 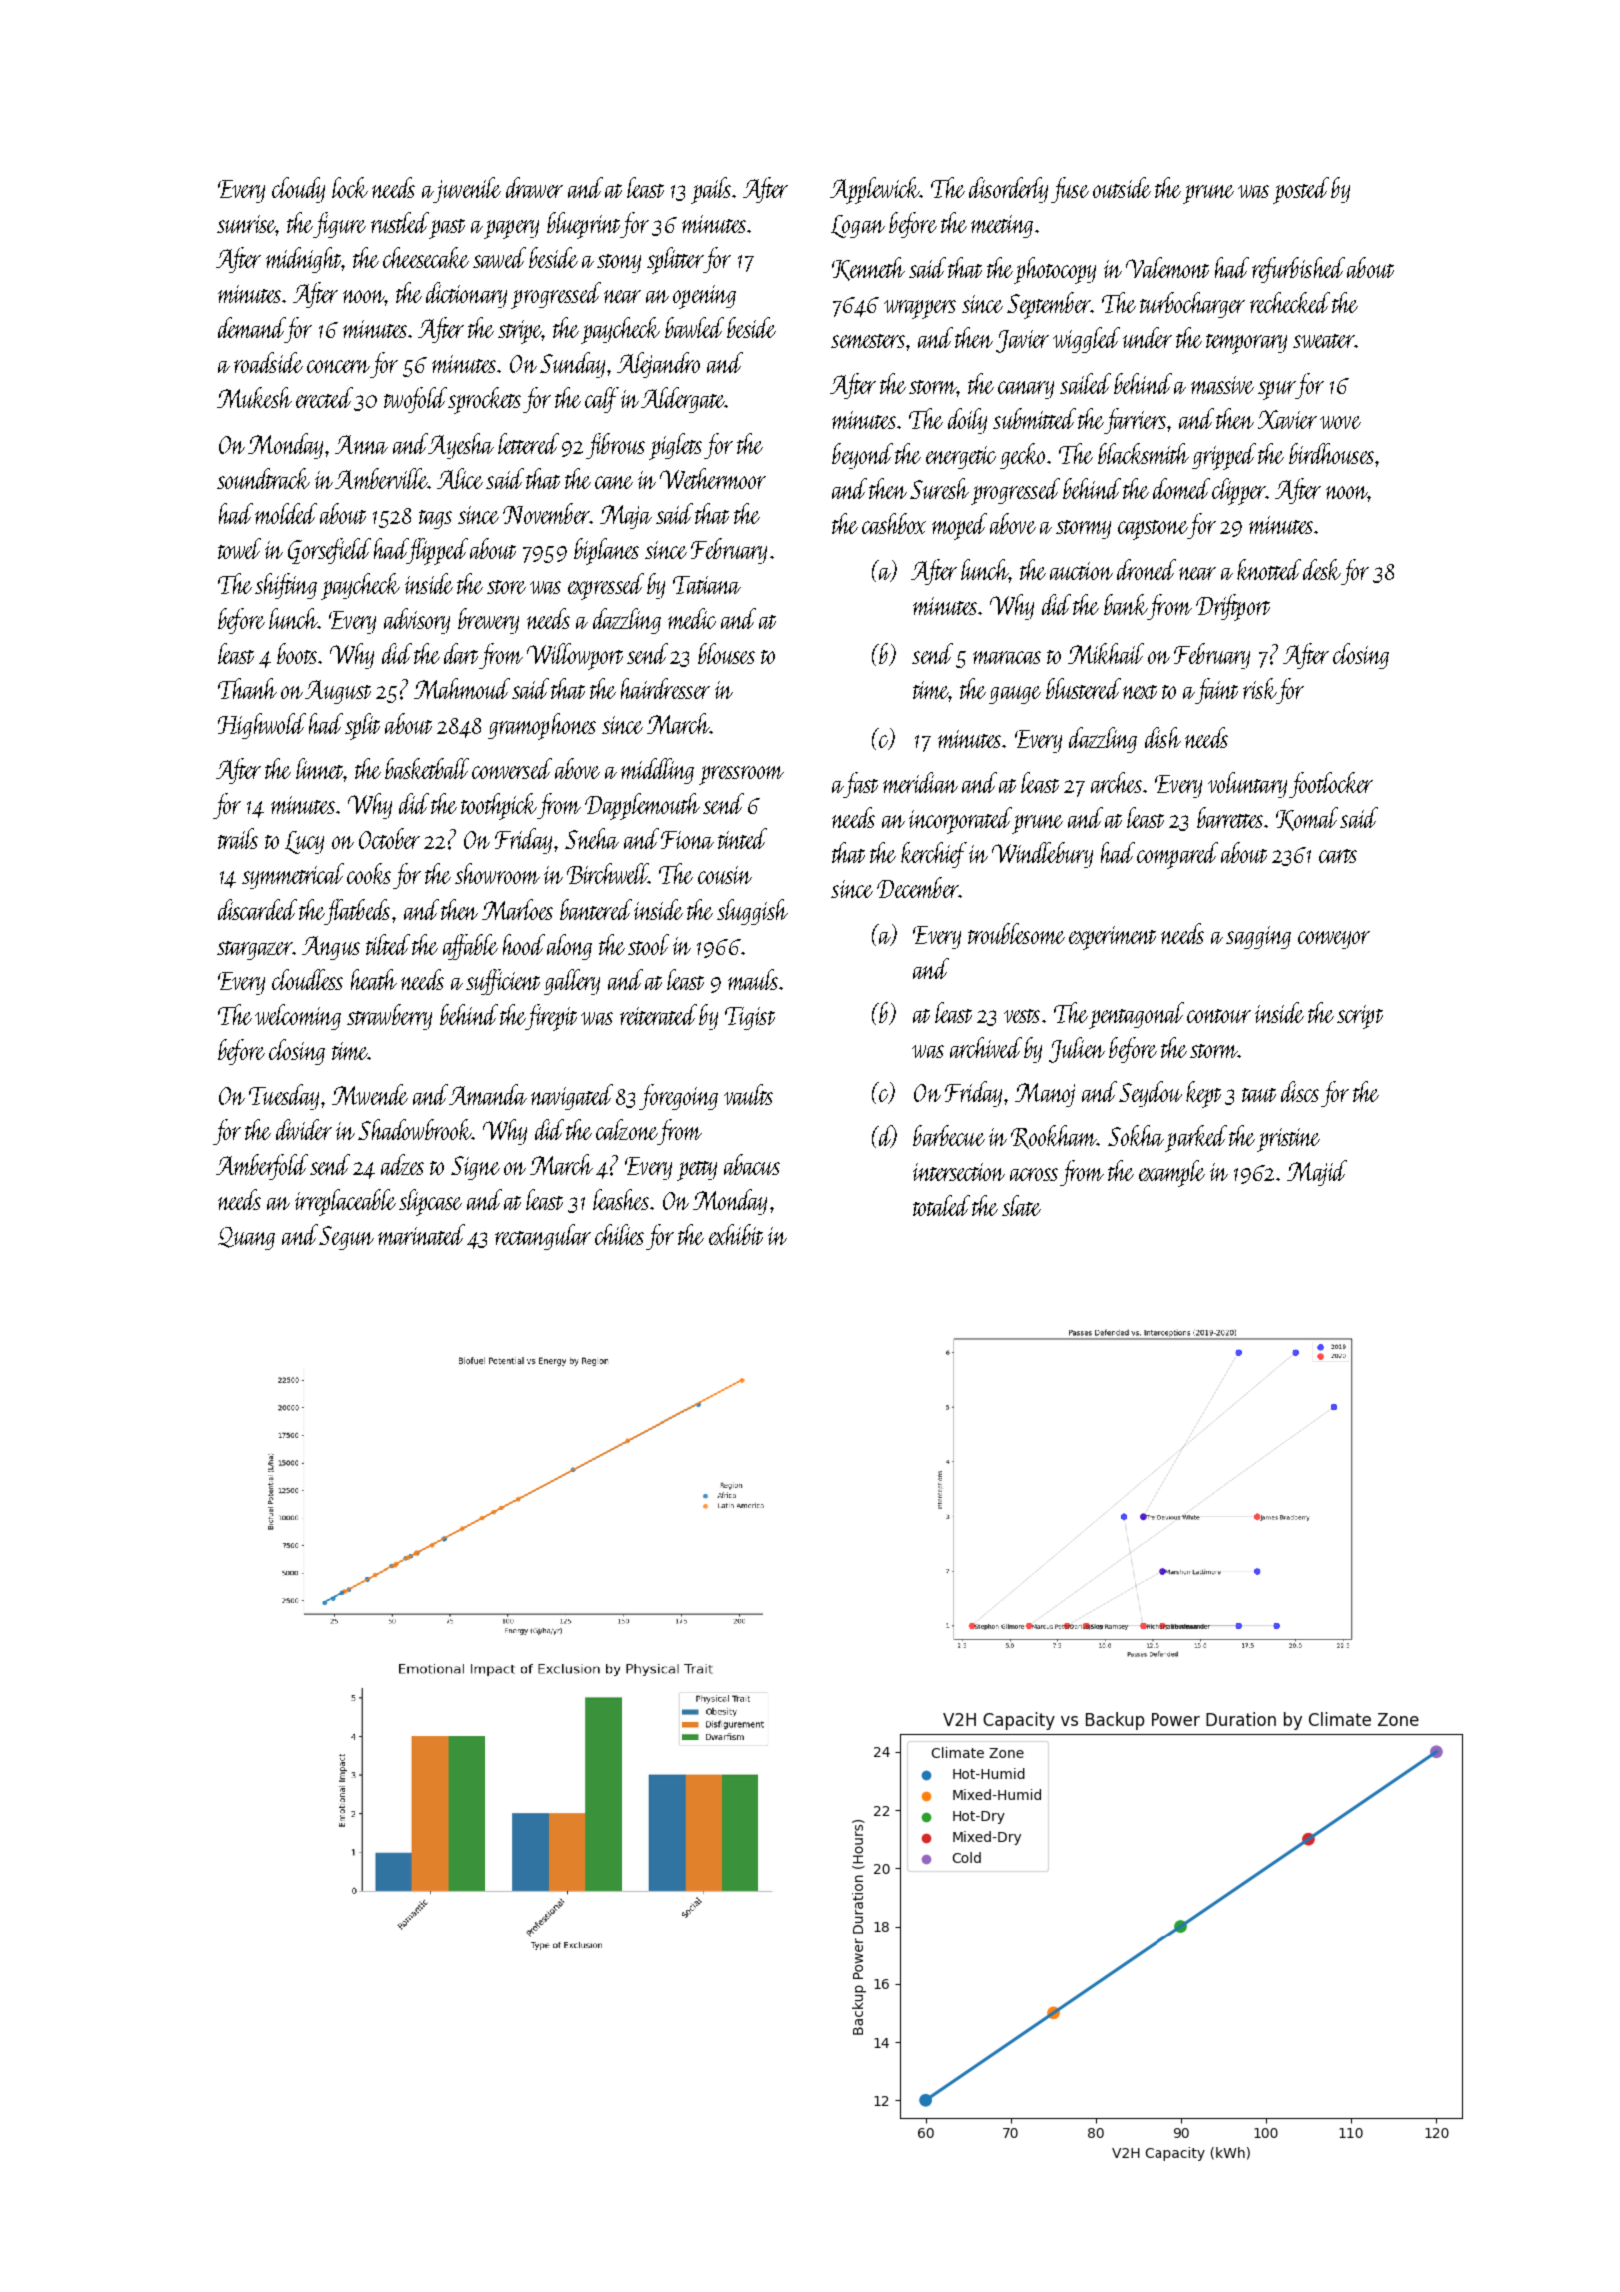 I want to click on heath, so click(x=374, y=979).
